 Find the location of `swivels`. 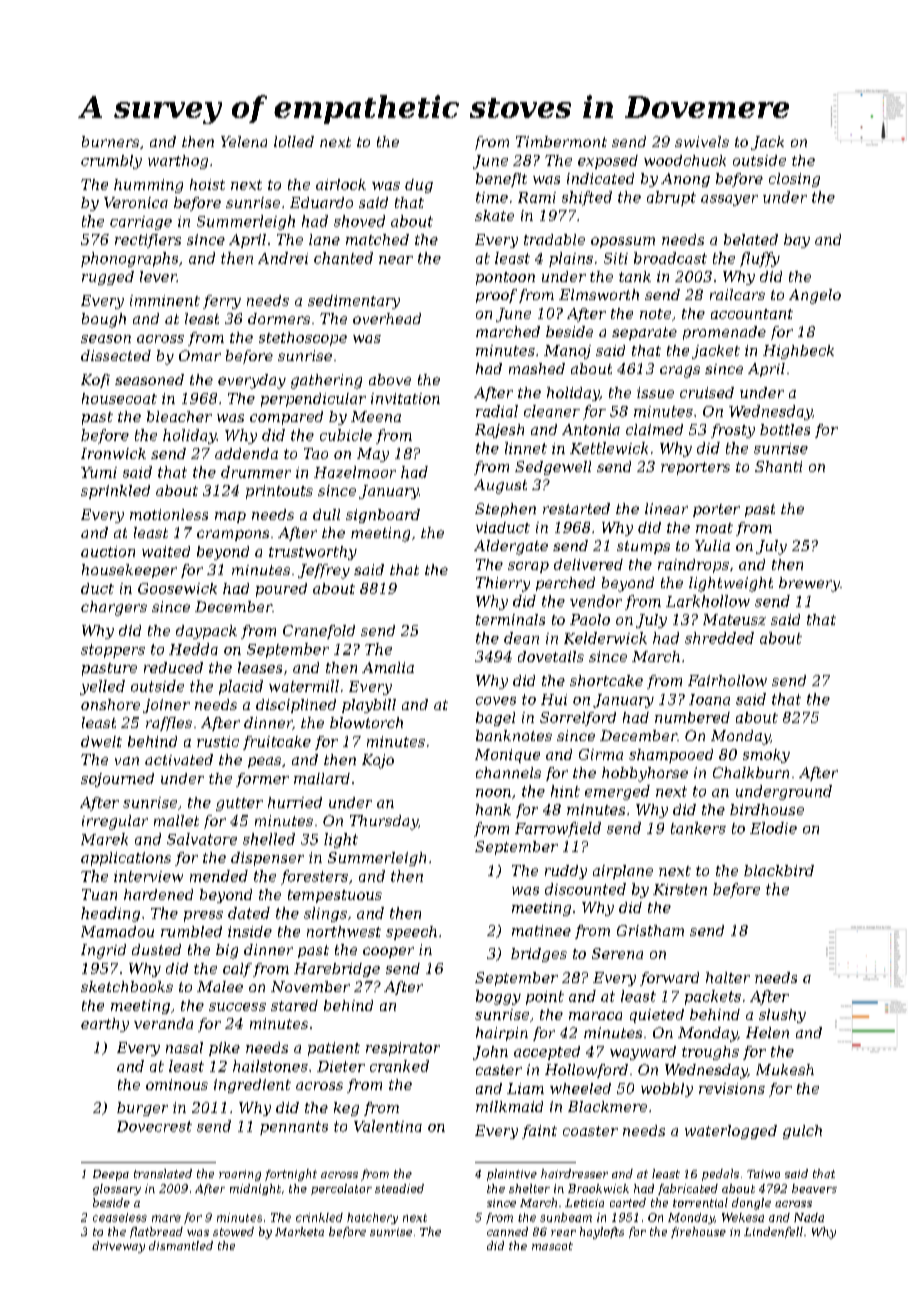

swivels is located at coordinates (702, 141).
